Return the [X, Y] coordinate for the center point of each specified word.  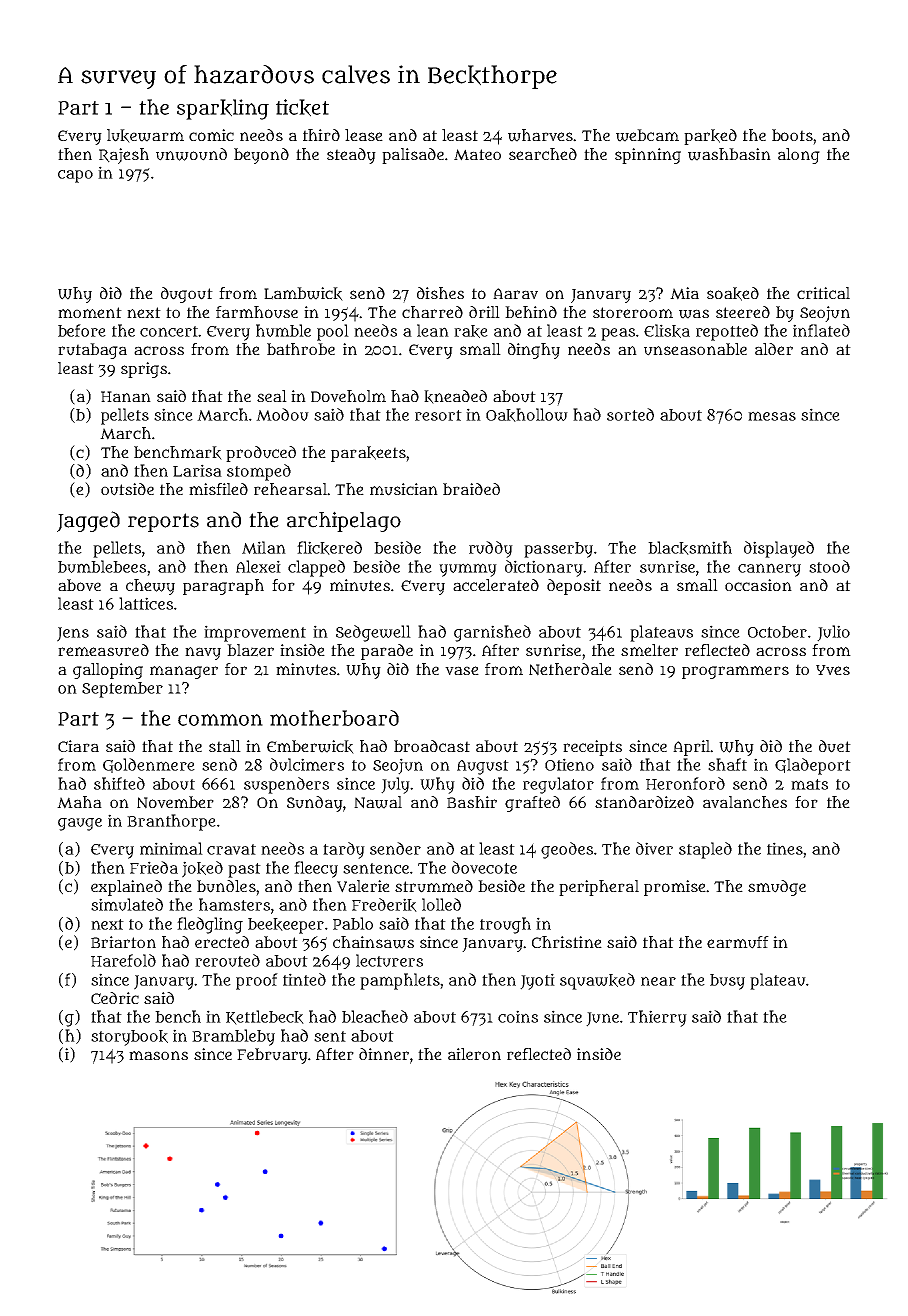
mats [809, 784]
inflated [821, 330]
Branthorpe [171, 822]
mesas [772, 416]
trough [505, 925]
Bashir [472, 802]
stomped [259, 472]
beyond [261, 156]
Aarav [515, 293]
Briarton [123, 942]
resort [438, 415]
